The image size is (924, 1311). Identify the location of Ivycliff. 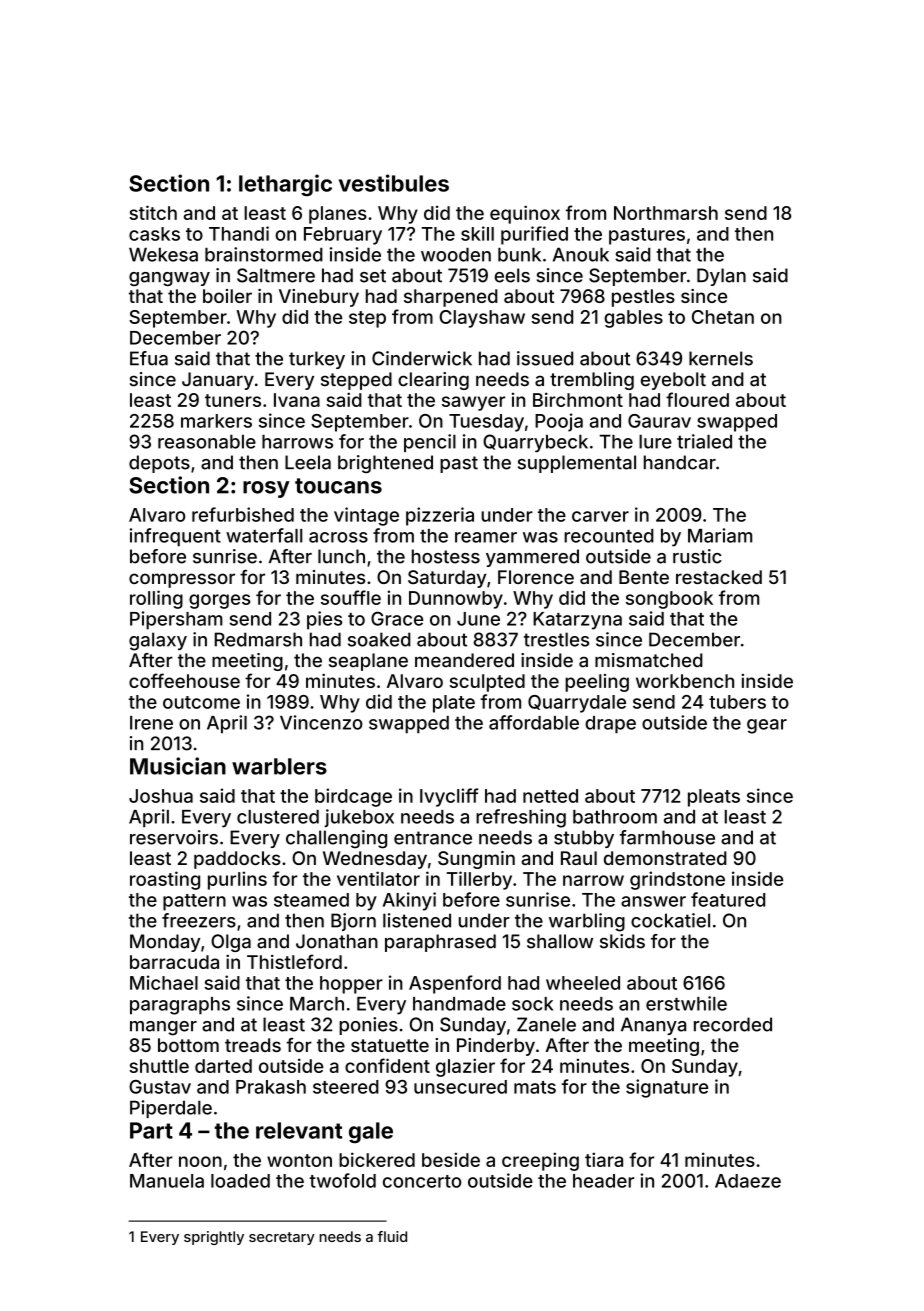
(449, 797).
